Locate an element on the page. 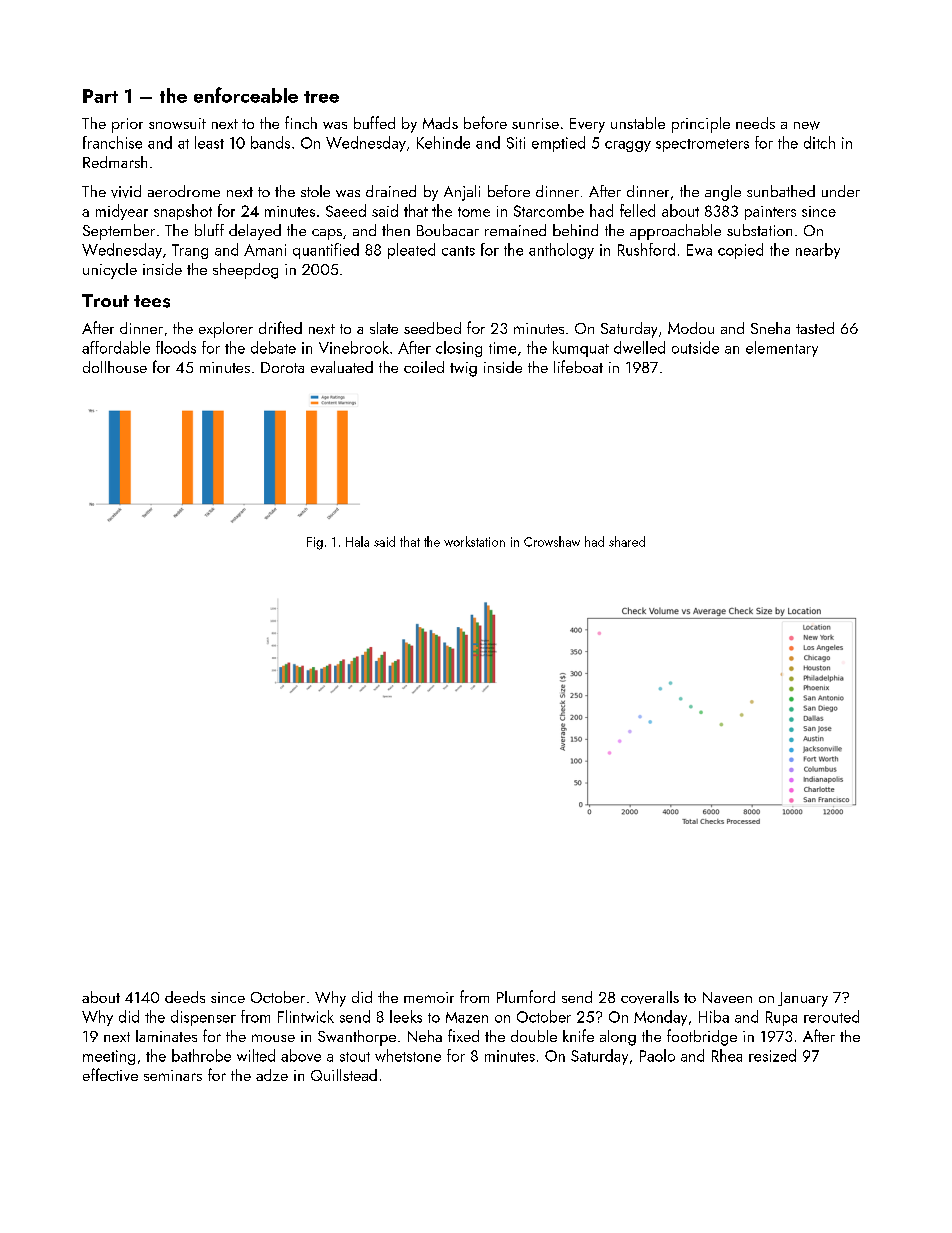 This page has height=1233, width=952. Crowshaw is located at coordinates (552, 541).
